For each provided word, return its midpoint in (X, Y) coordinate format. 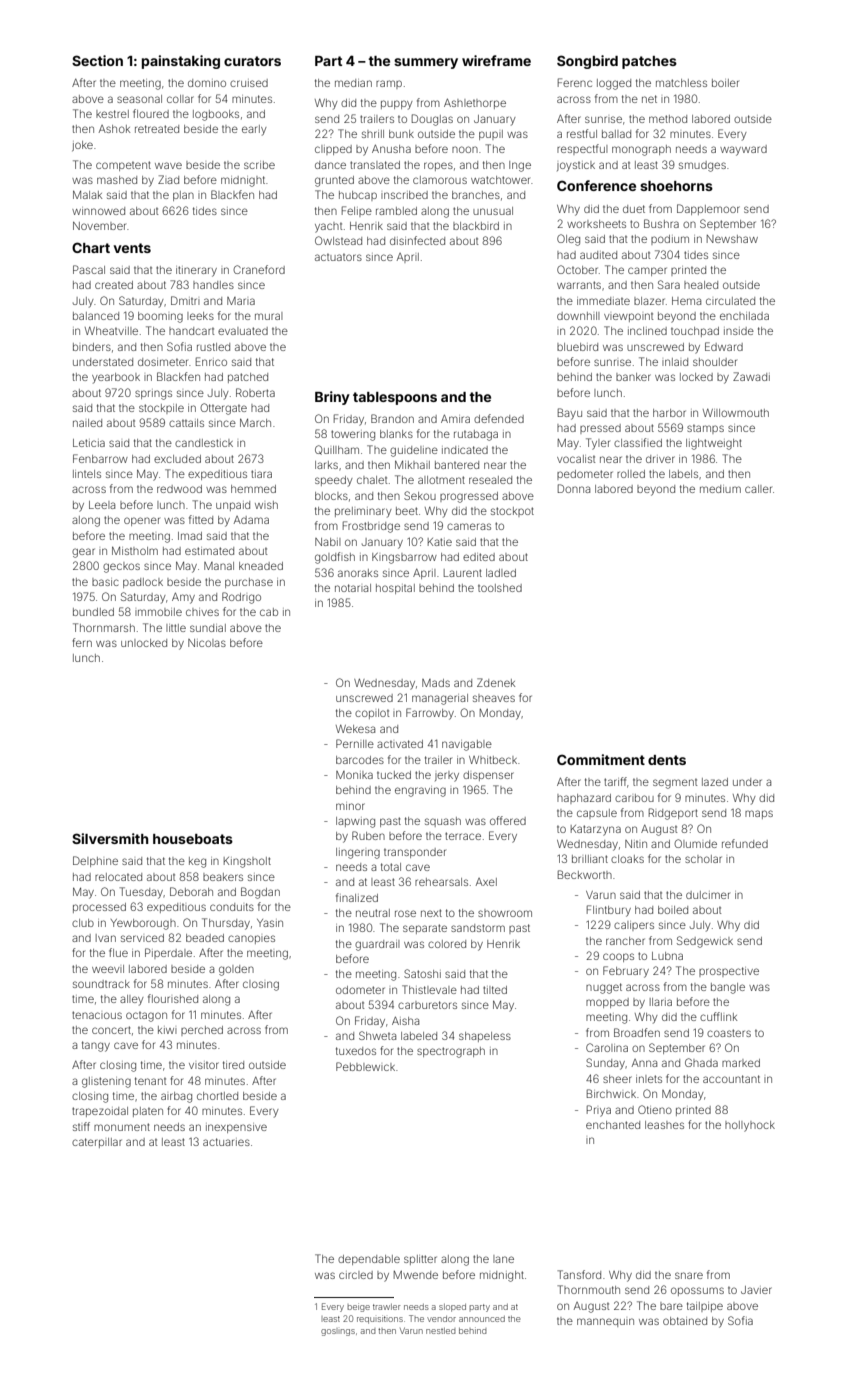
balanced (96, 316)
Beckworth (585, 874)
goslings (338, 1332)
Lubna (667, 956)
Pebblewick (365, 1066)
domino (207, 83)
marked (741, 1063)
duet (634, 209)
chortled (217, 1096)
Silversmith (110, 838)
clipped (333, 150)
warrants (579, 285)
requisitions (380, 1319)
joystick (576, 166)
